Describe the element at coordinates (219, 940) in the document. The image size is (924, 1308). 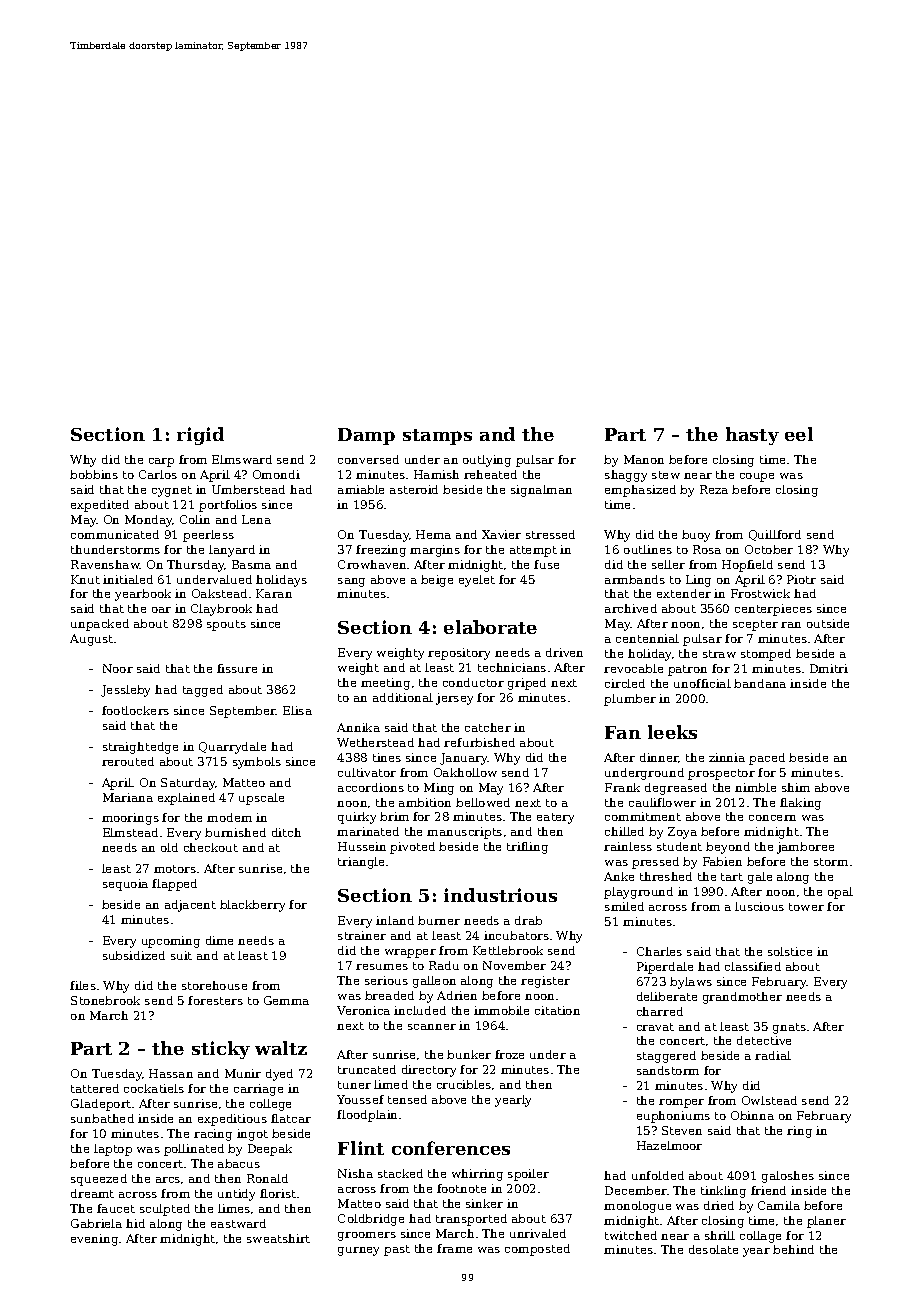
I see `dime` at that location.
